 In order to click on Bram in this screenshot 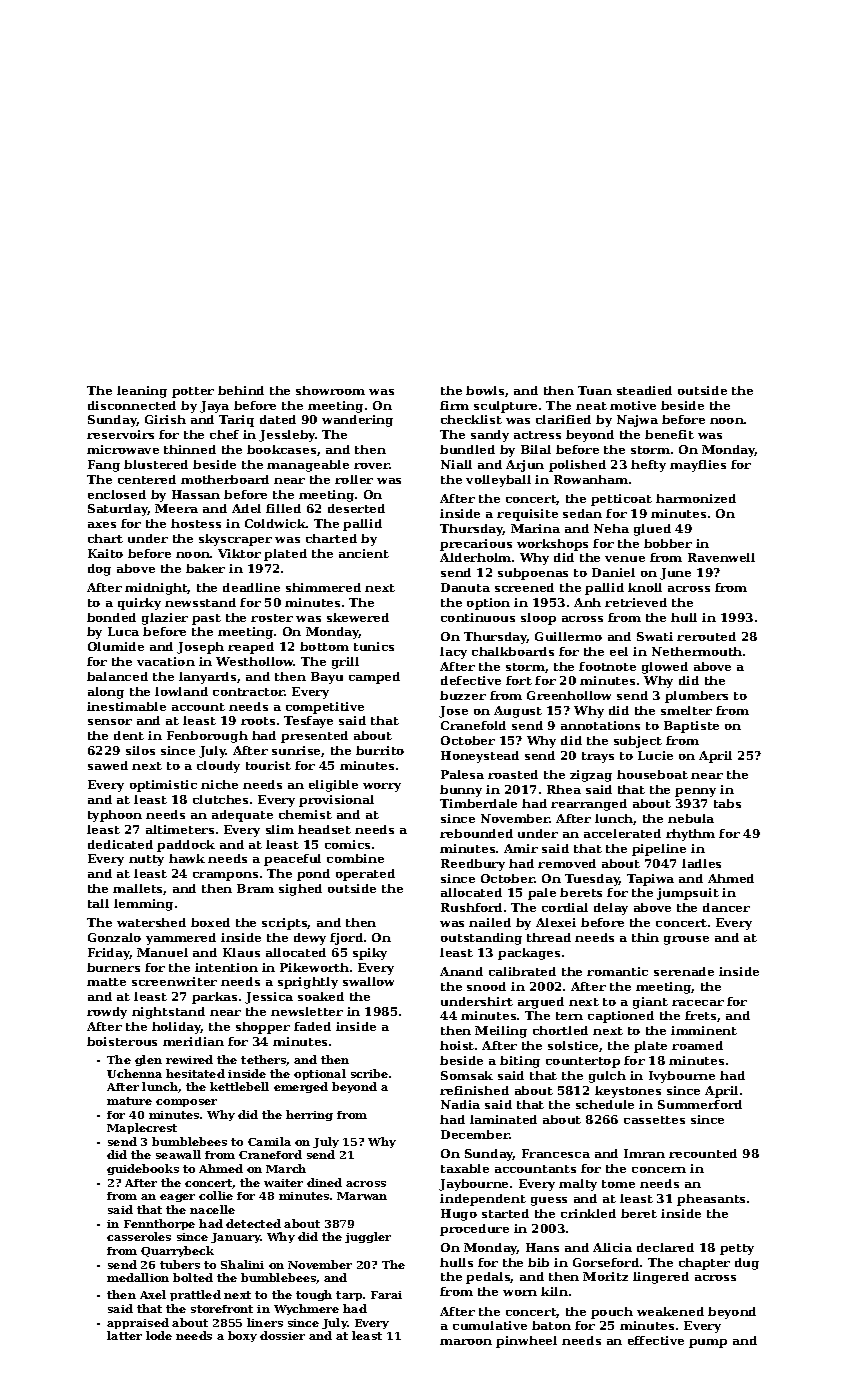, I will do `click(255, 888)`.
